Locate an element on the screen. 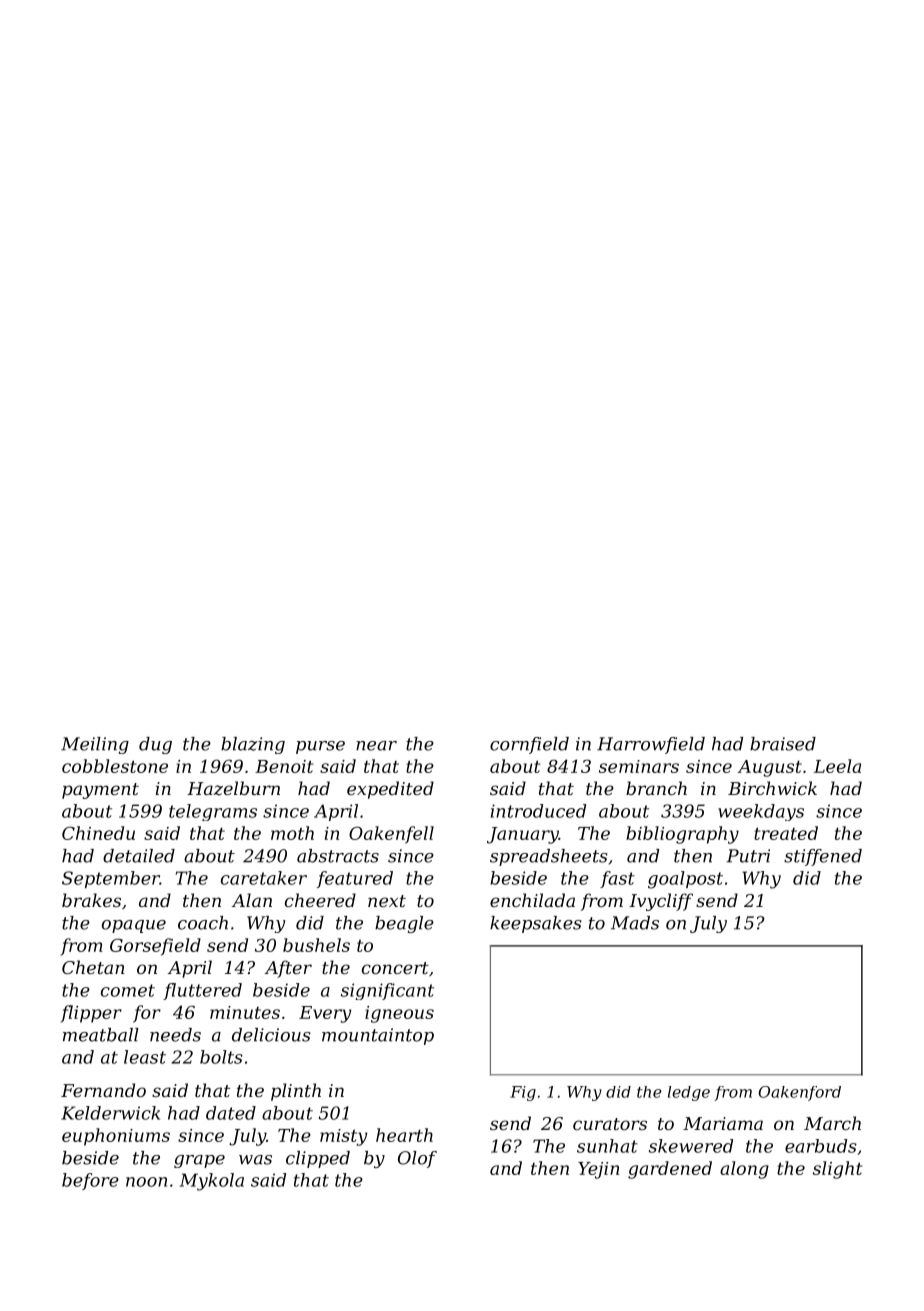  detailed is located at coordinates (139, 856).
